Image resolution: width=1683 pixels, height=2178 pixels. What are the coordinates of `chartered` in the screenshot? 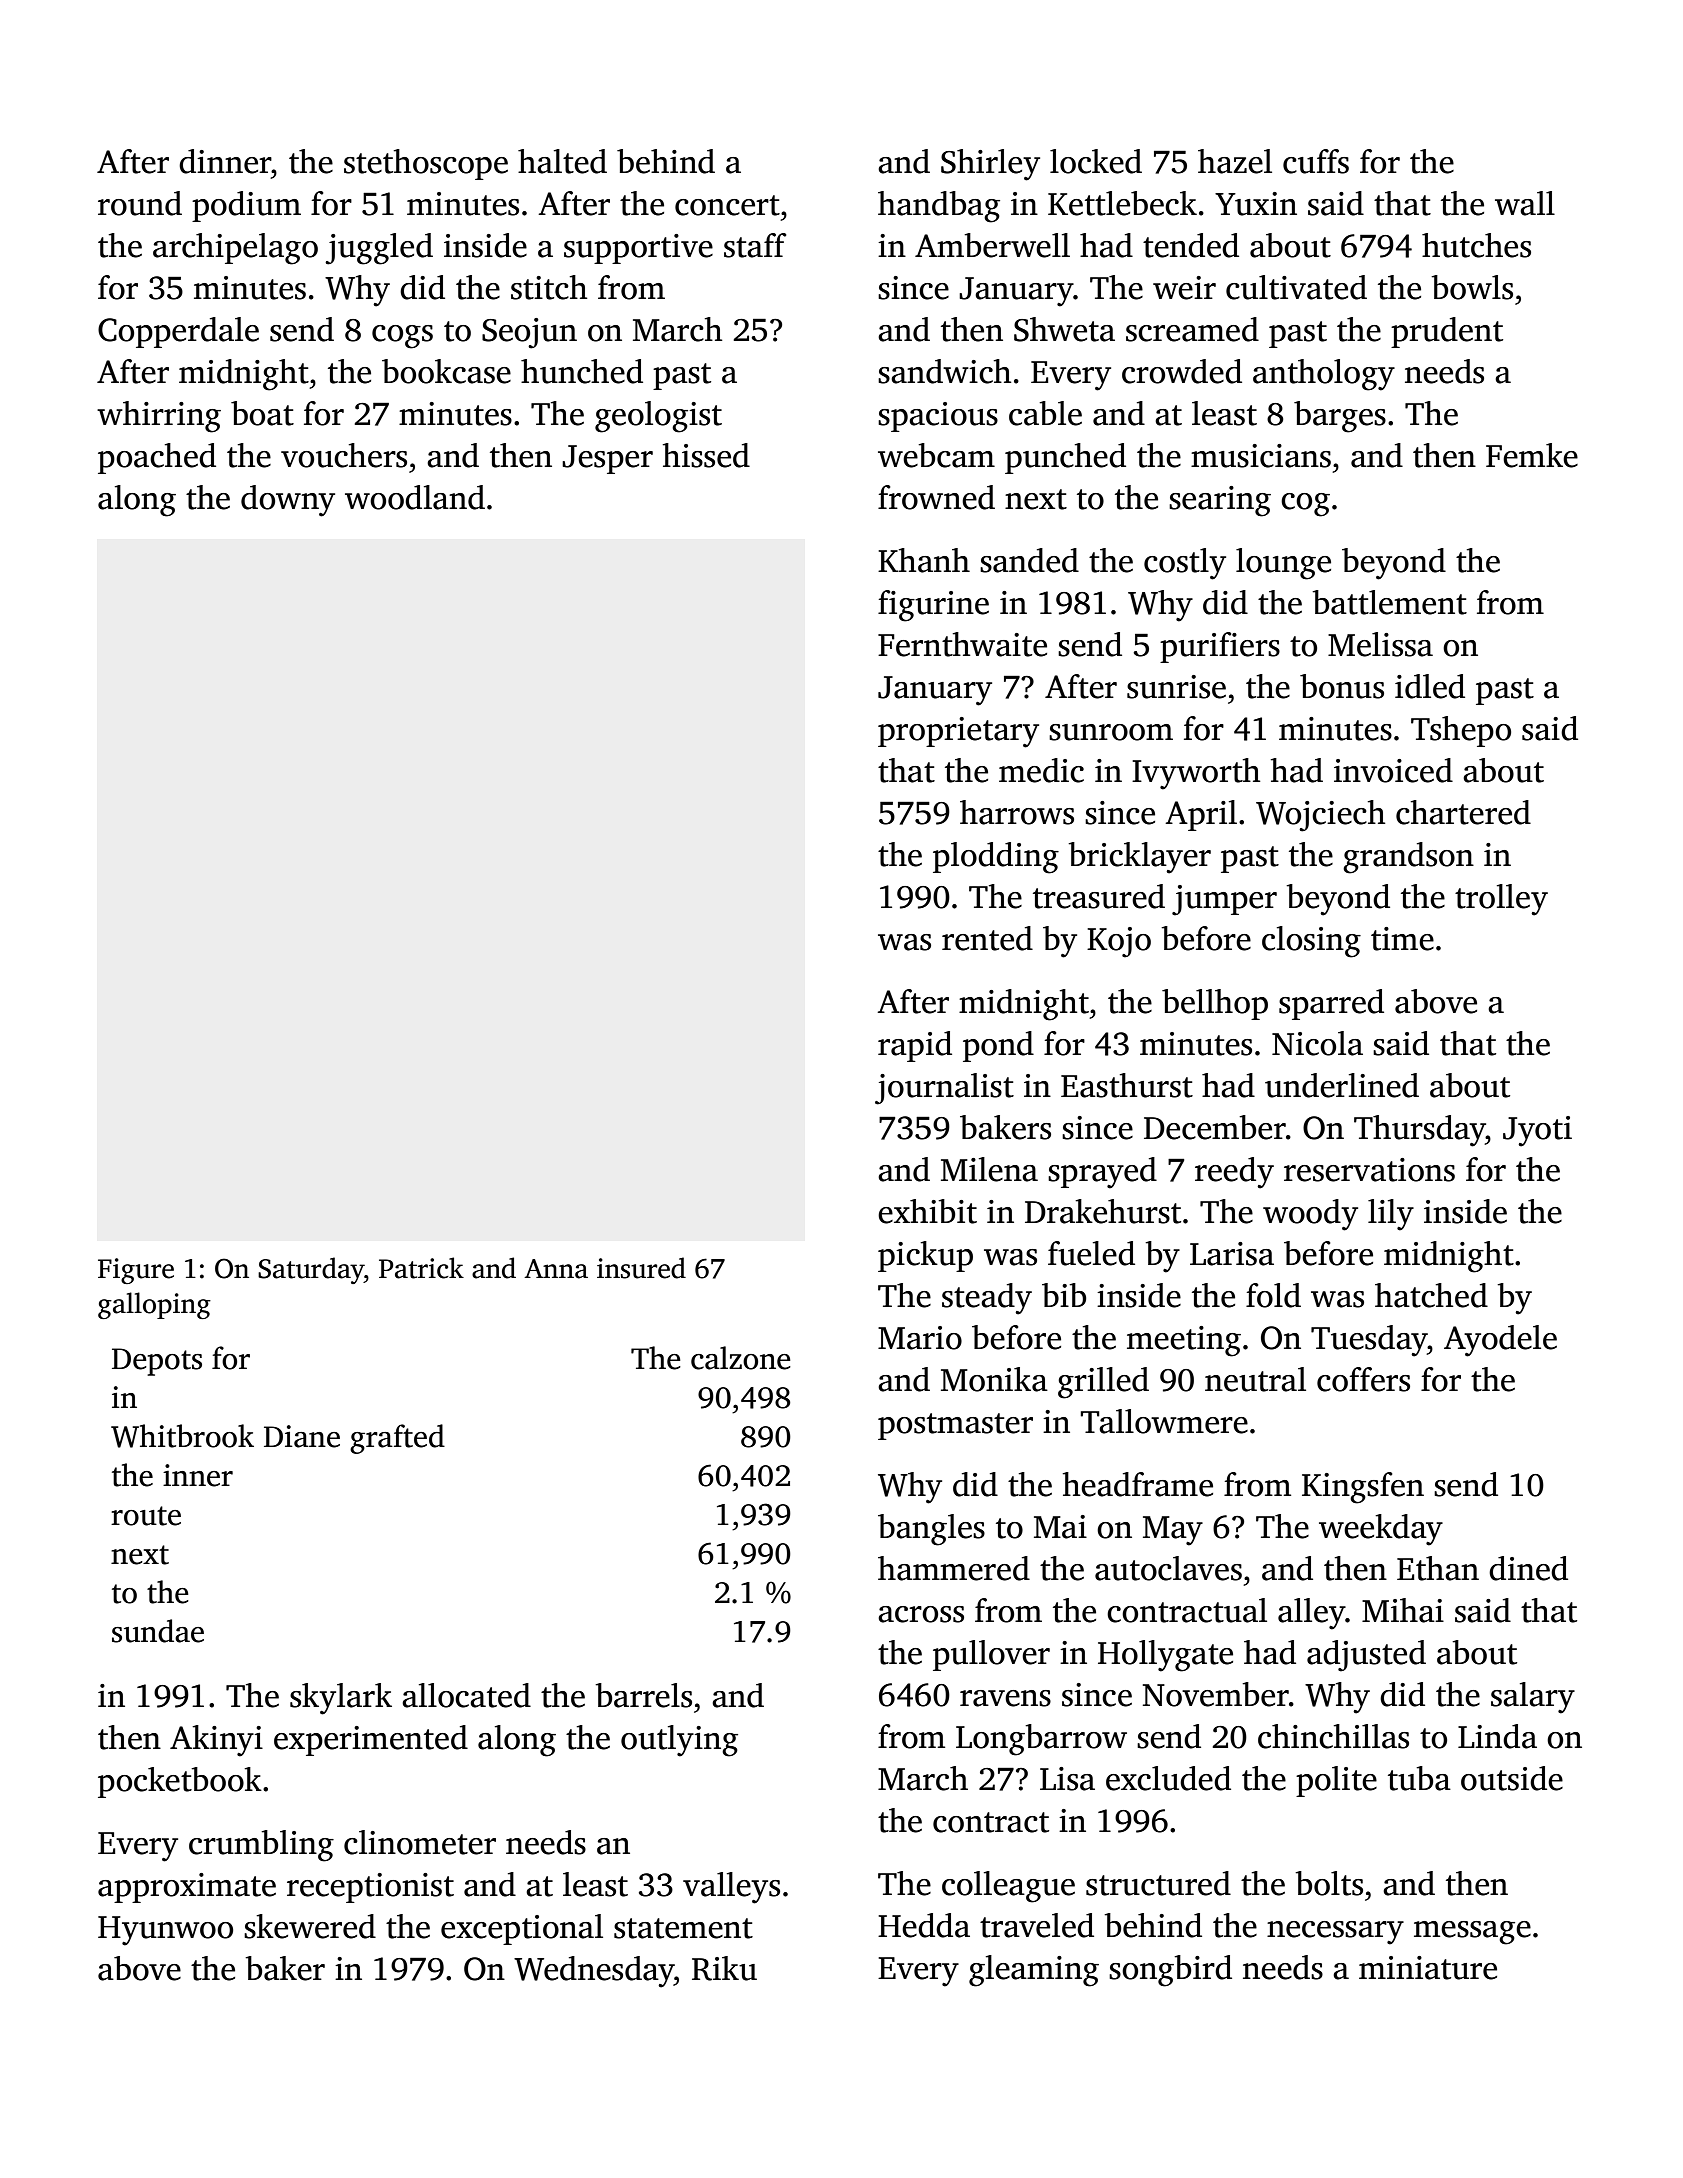 It's located at (1463, 812).
